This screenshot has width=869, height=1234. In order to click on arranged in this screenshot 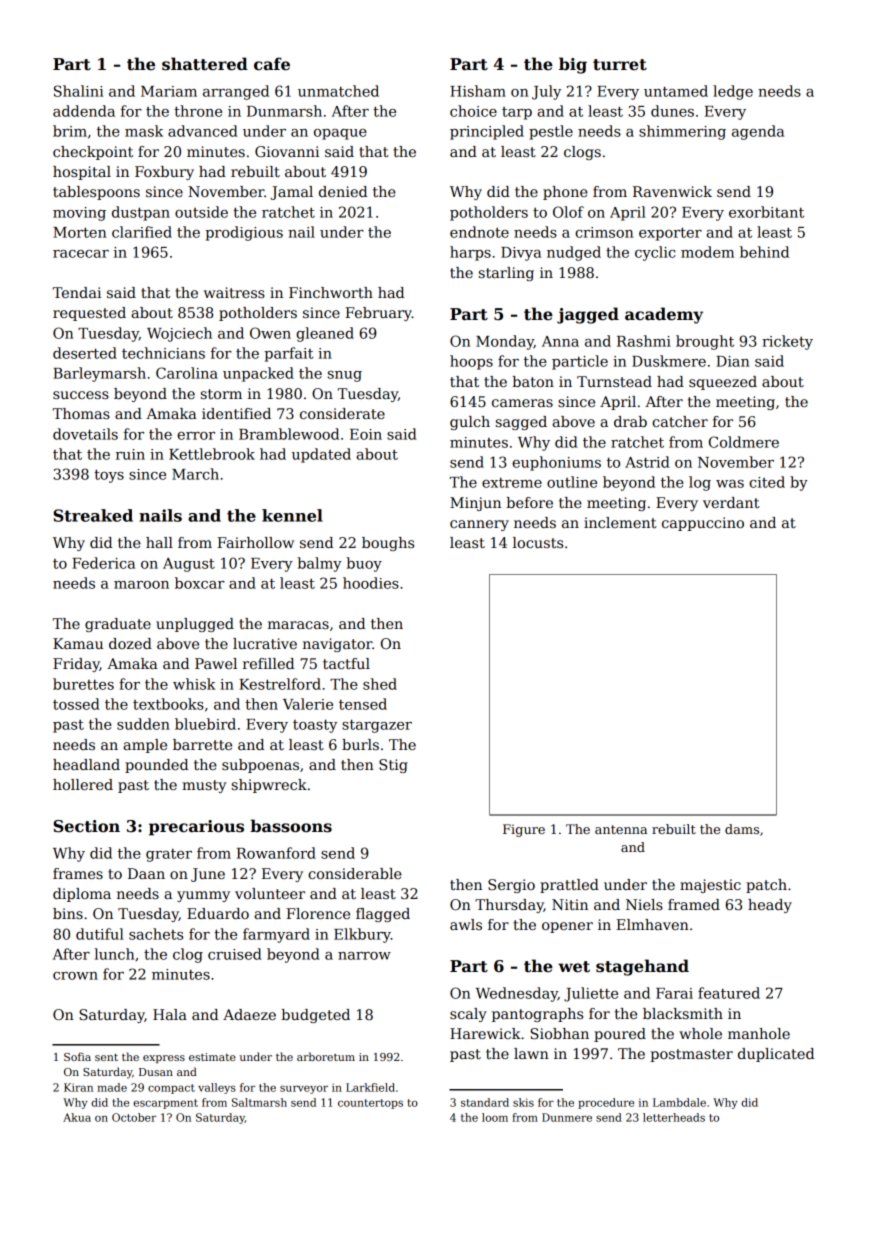, I will do `click(236, 92)`.
